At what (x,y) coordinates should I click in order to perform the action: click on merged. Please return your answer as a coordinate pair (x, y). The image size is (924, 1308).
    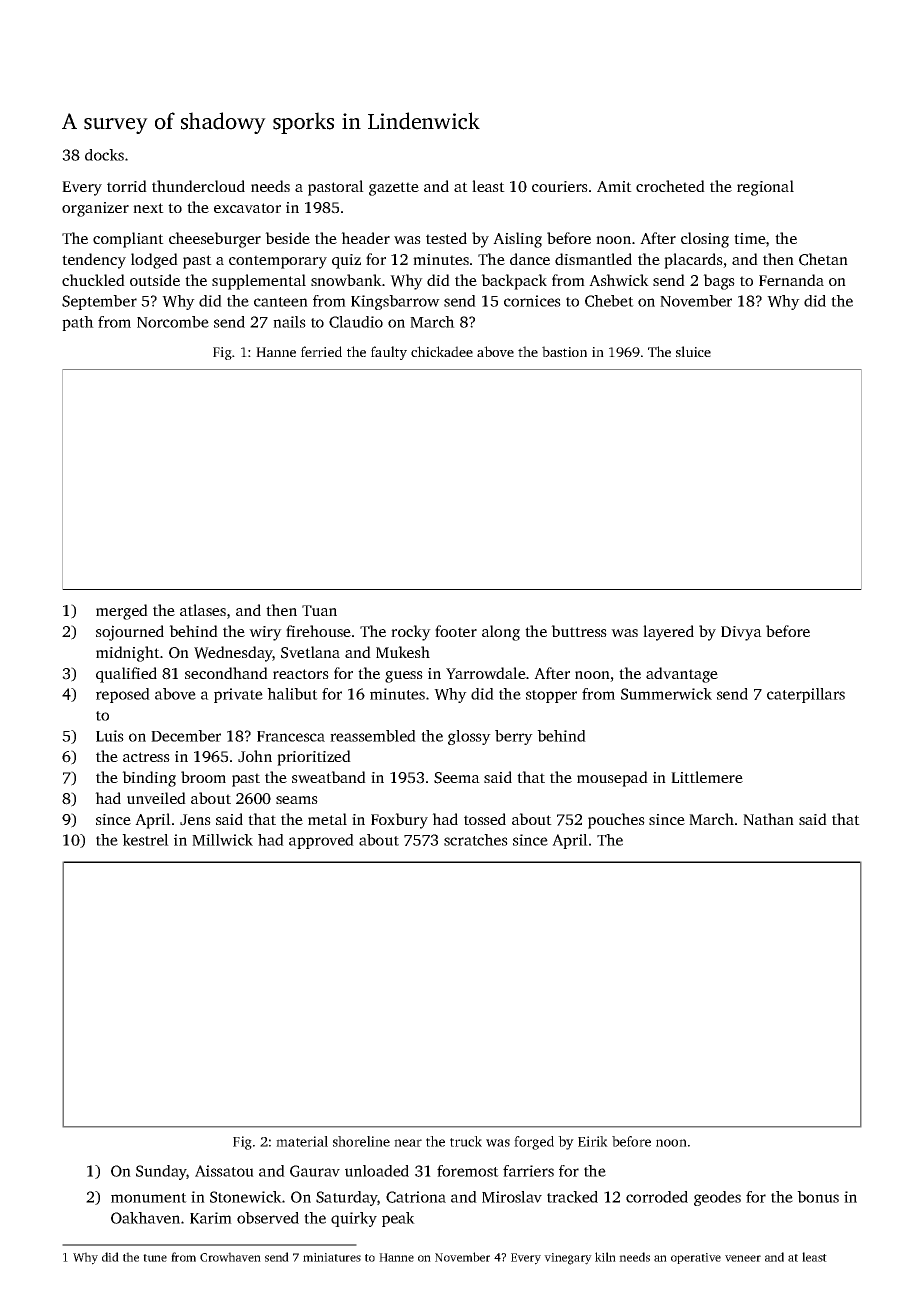
    Looking at the image, I should click on (122, 612).
